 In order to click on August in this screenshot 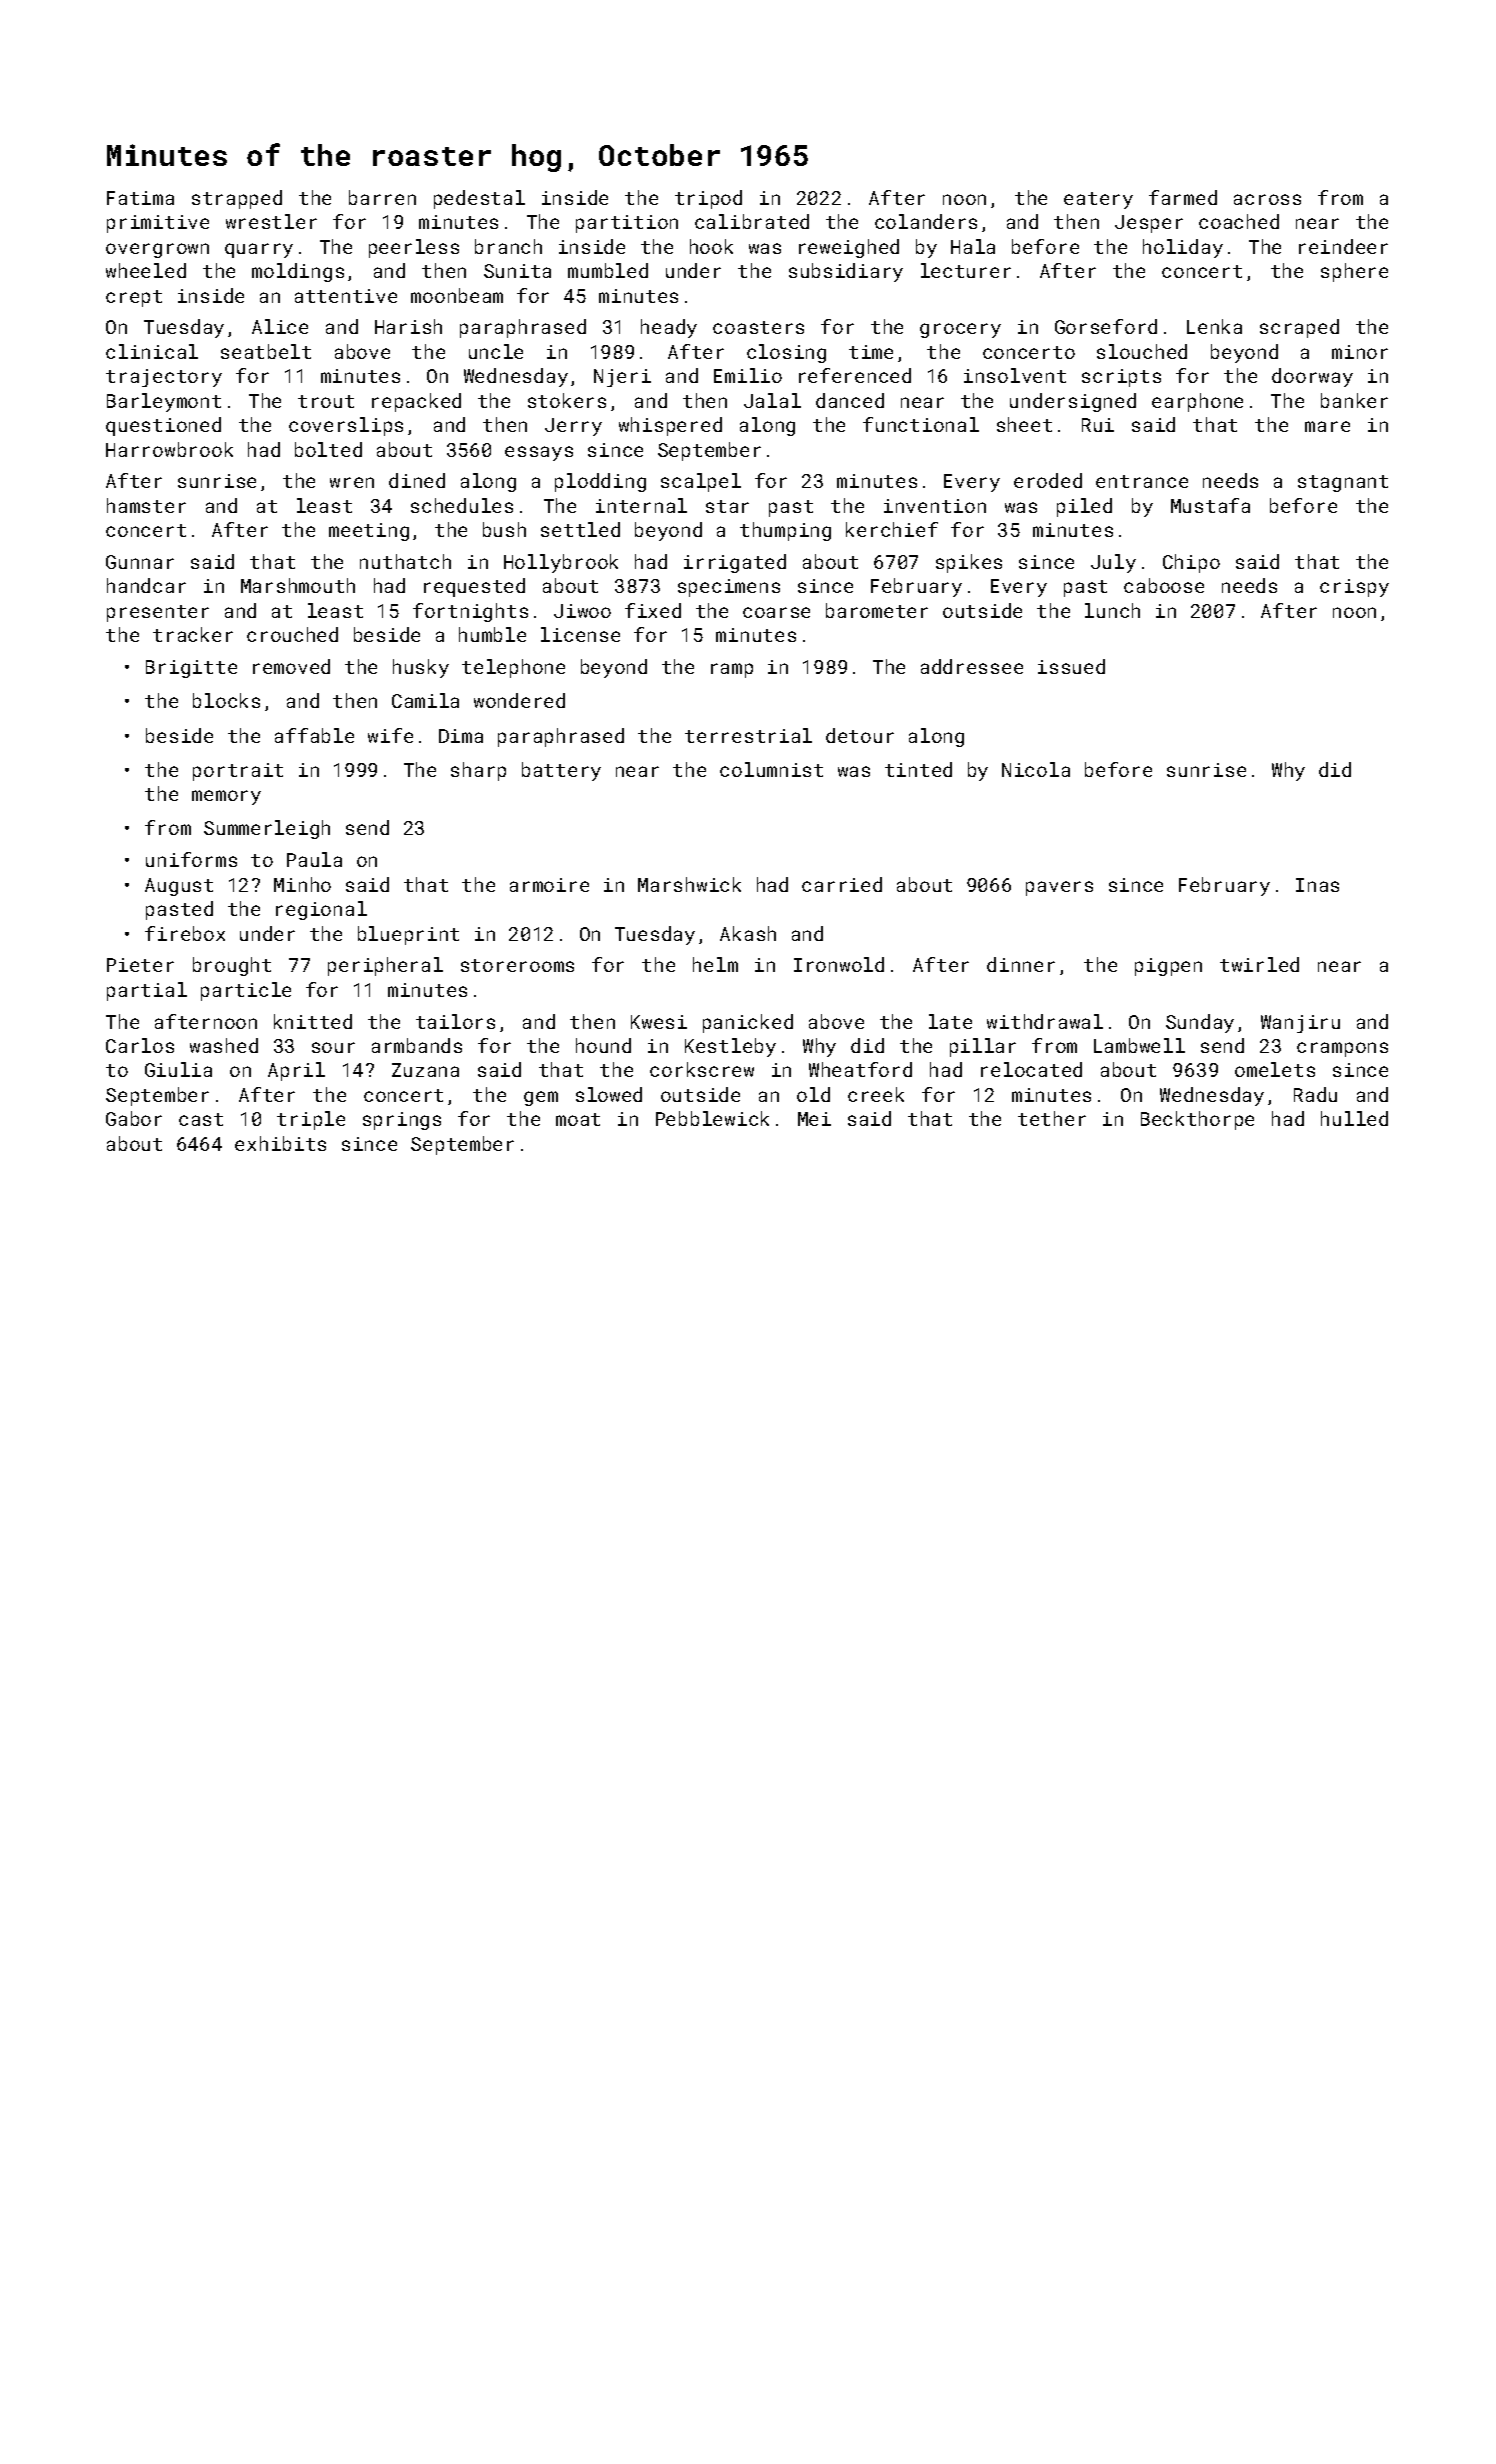, I will do `click(179, 887)`.
